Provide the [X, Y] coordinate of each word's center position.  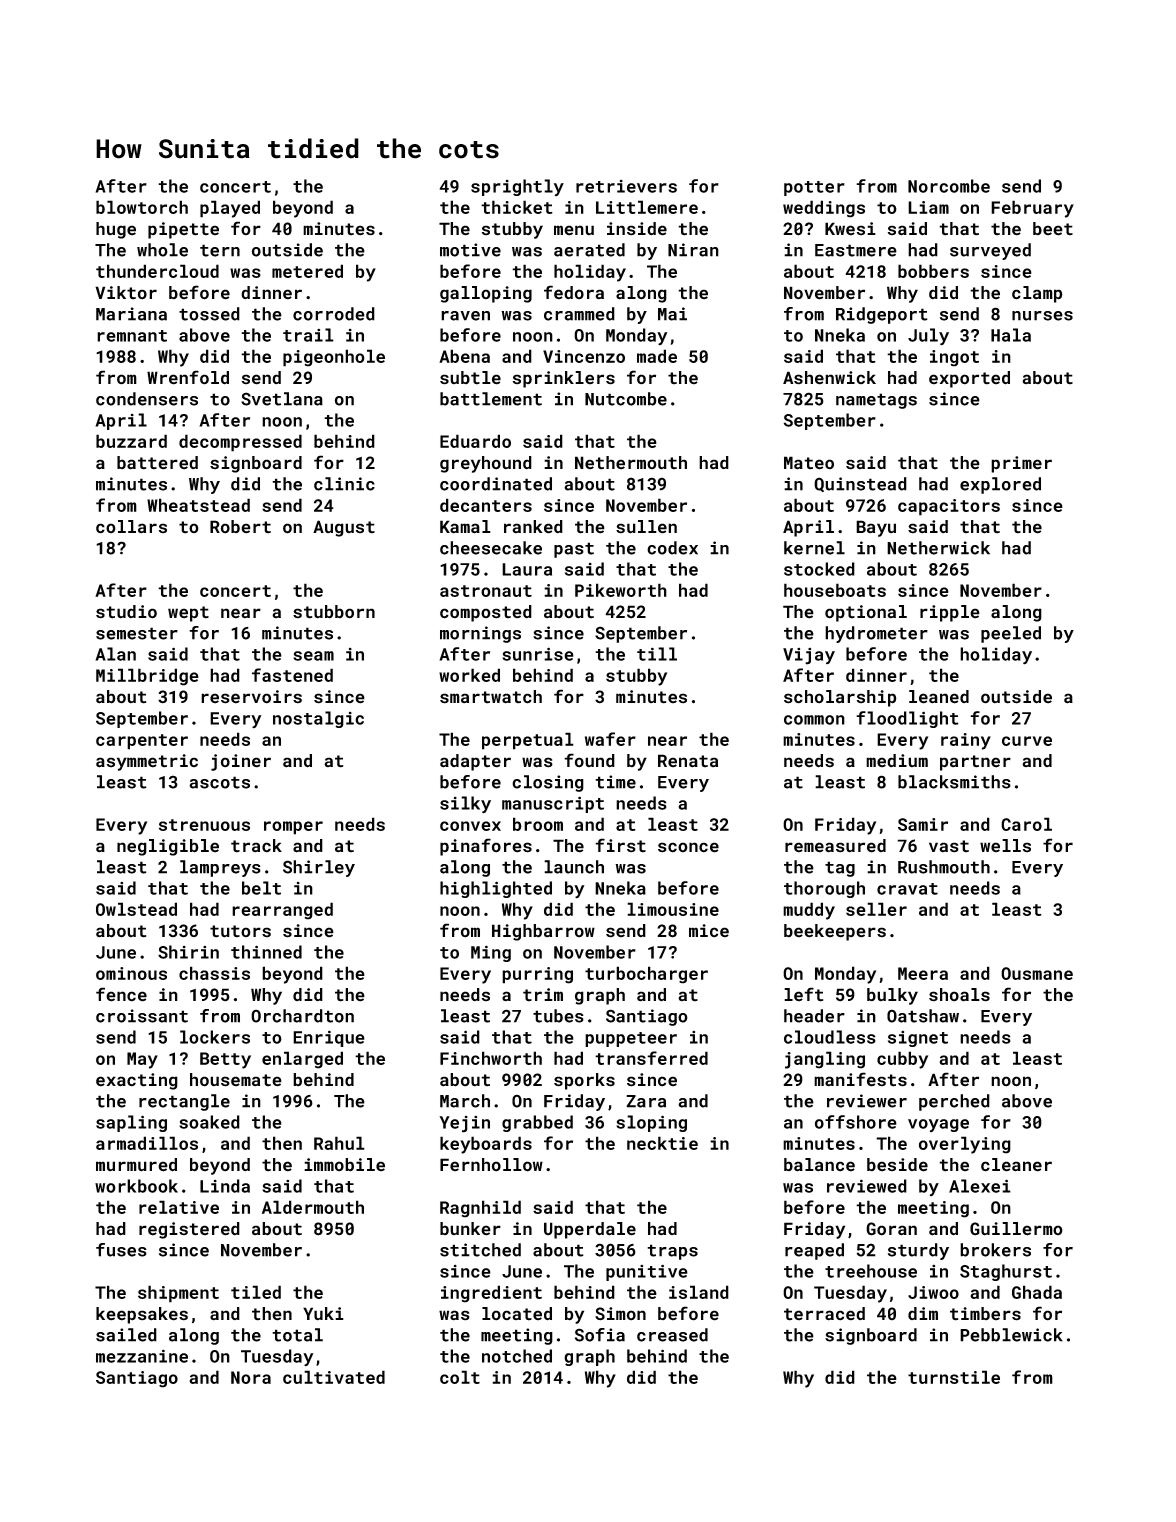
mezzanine [142, 1356]
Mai [672, 314]
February [1032, 209]
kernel [814, 548]
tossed [209, 314]
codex [672, 548]
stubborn [334, 612]
